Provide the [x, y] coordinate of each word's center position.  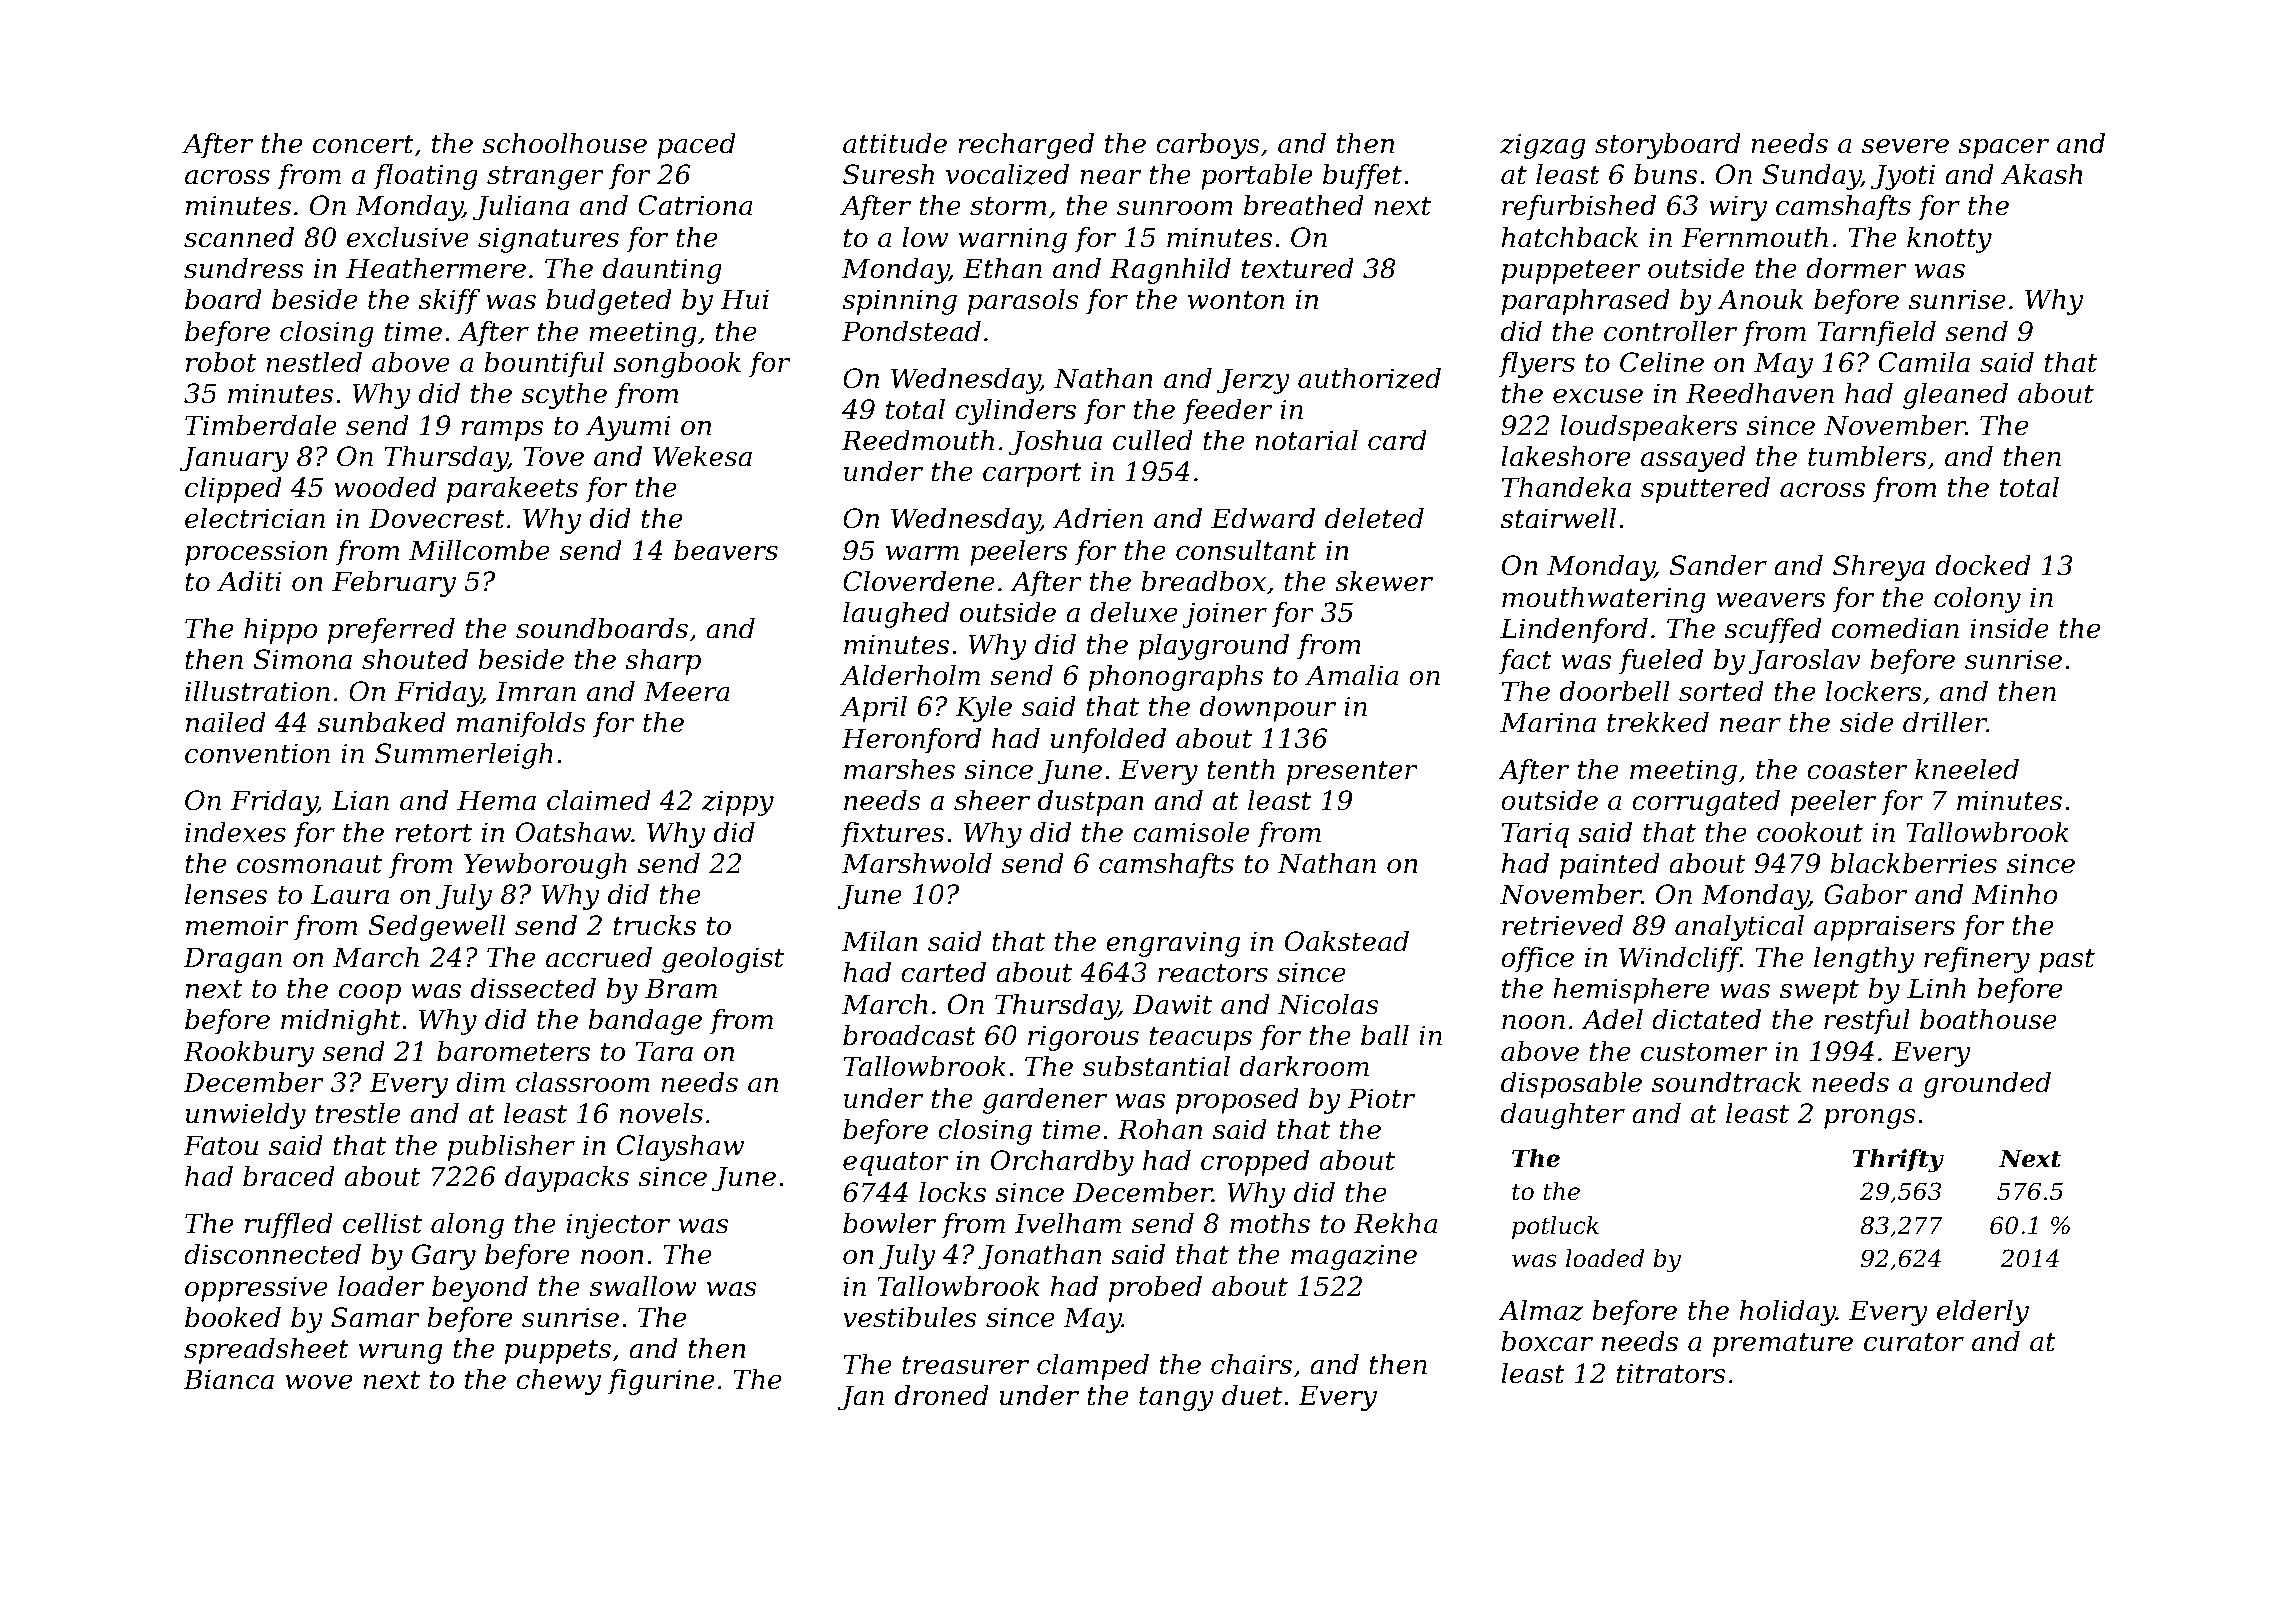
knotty [1949, 240]
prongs [1870, 1119]
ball [1385, 1035]
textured [1298, 268]
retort [433, 833]
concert [363, 144]
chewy [558, 1382]
